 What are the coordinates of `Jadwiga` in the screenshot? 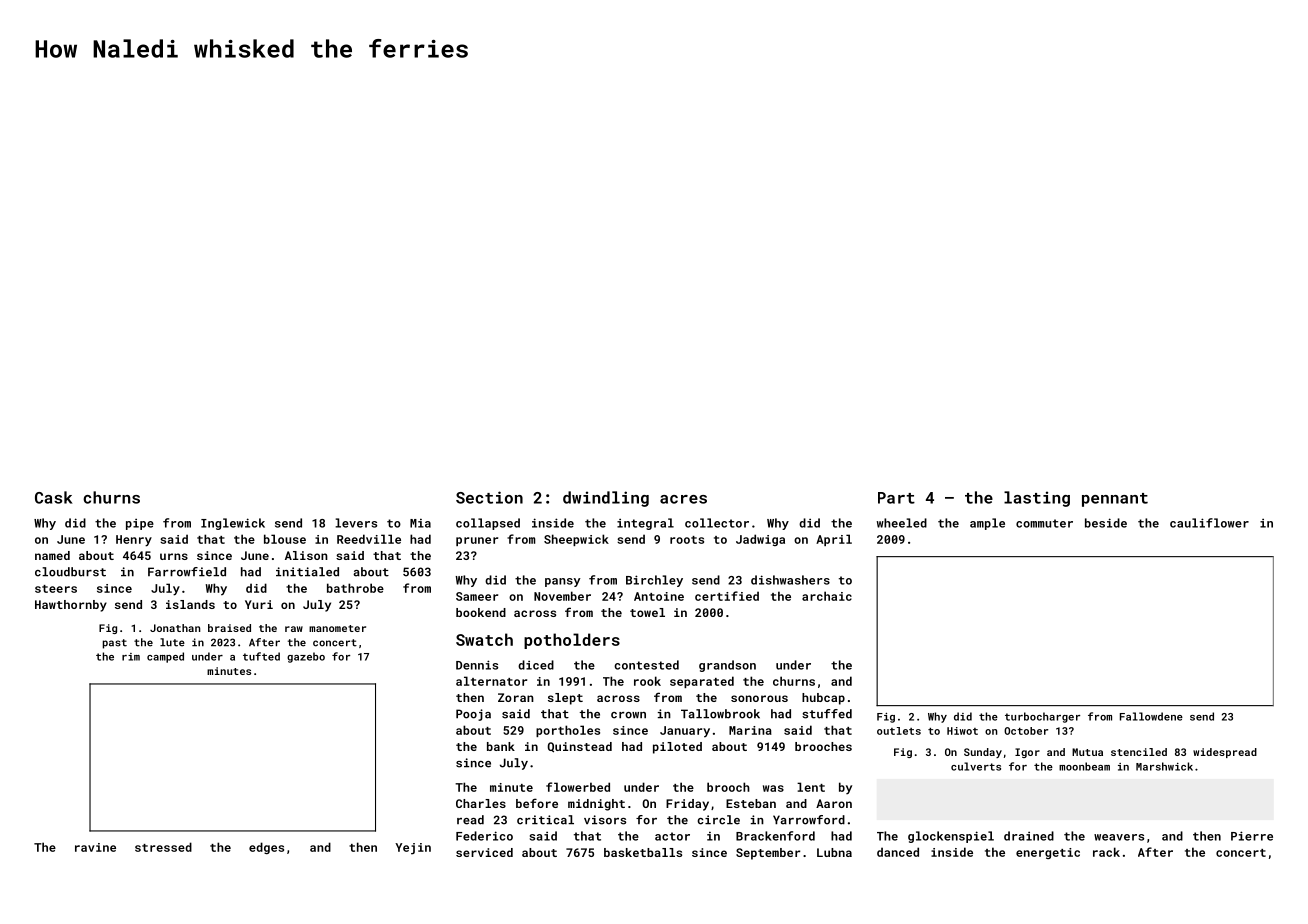 It's located at (760, 540).
